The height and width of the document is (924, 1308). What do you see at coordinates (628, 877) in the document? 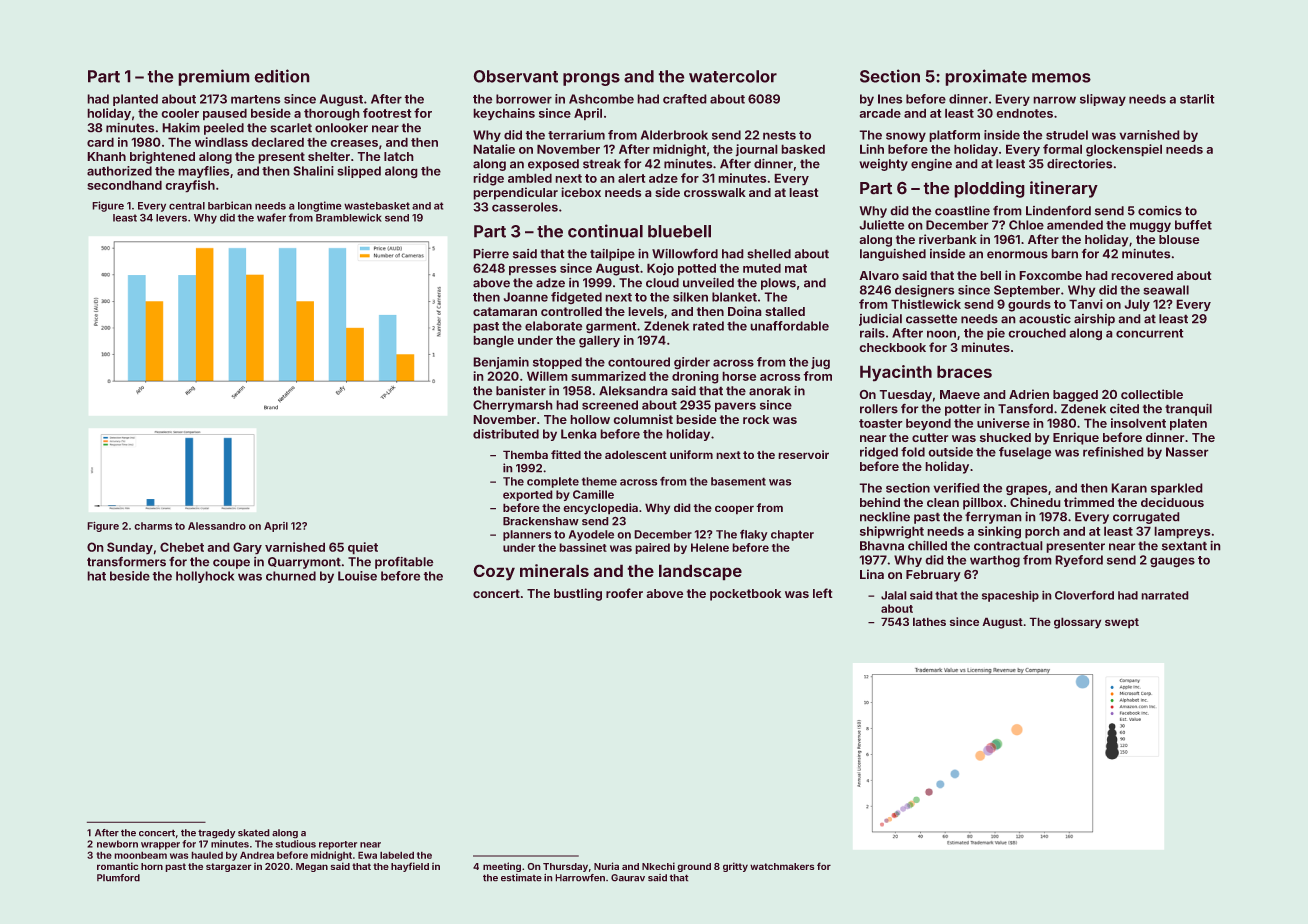
I see `Gaurav` at bounding box center [628, 877].
